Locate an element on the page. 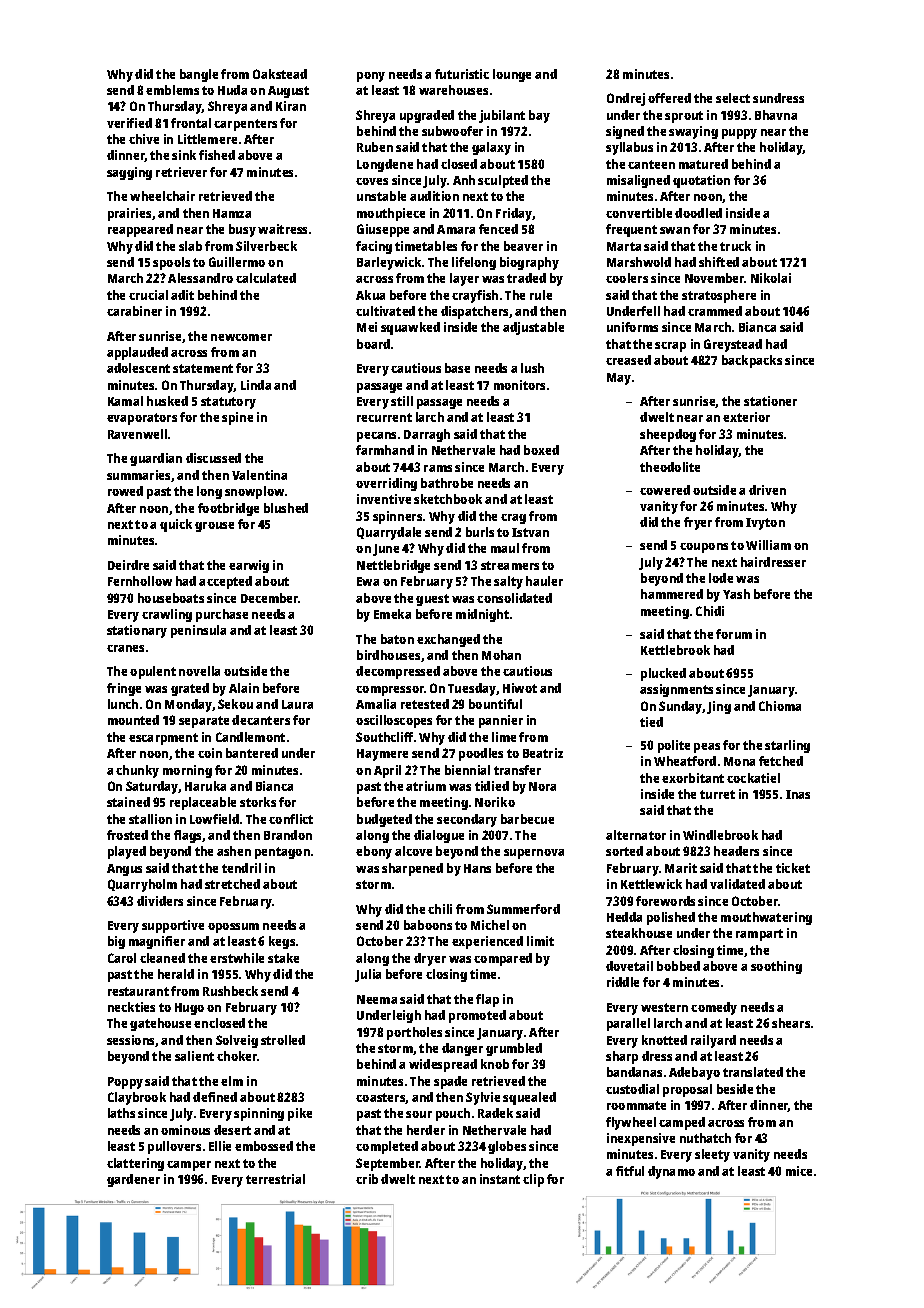 The width and height of the document is (924, 1308). earwig is located at coordinates (249, 566).
